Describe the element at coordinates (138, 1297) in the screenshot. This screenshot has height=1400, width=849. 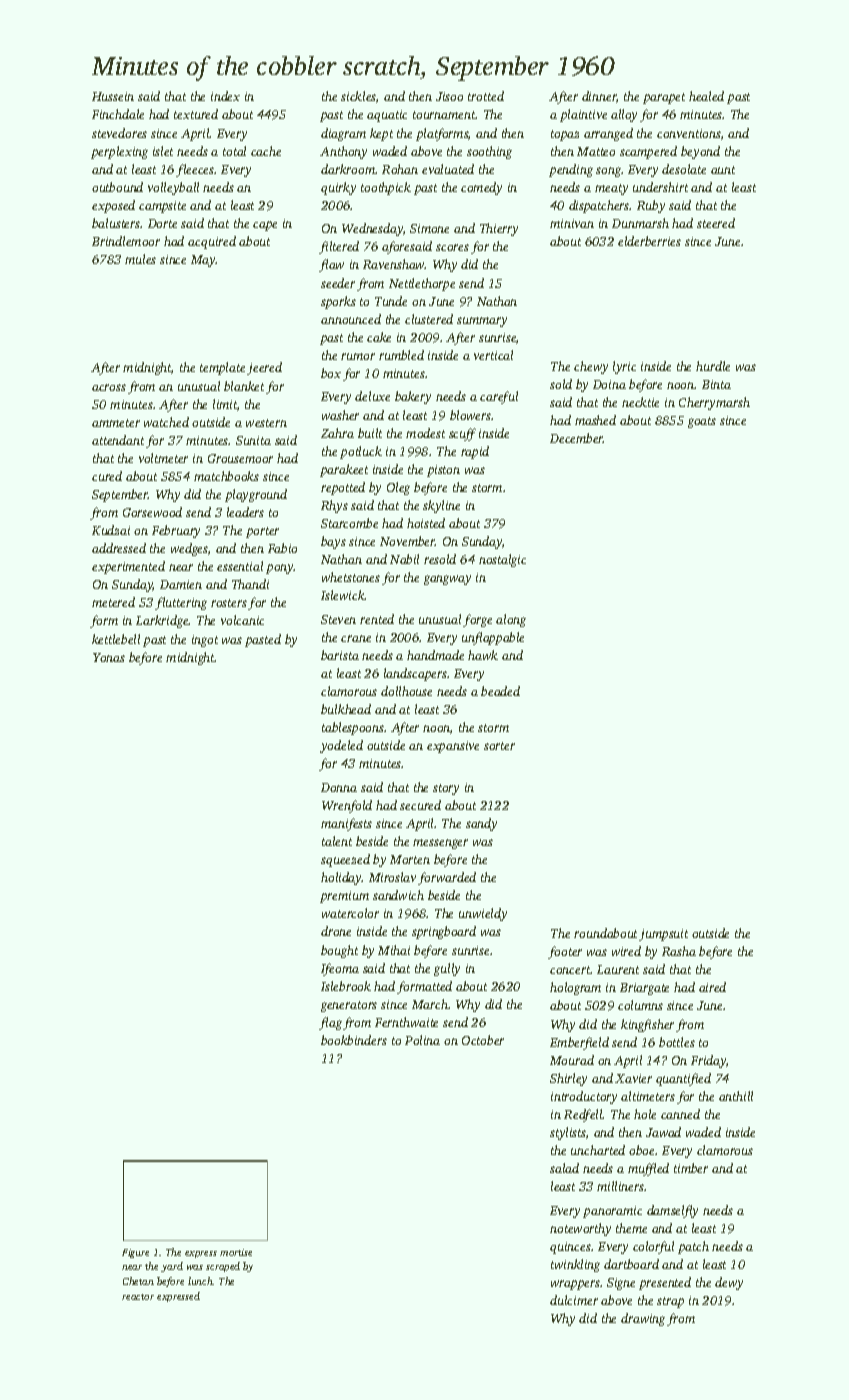
I see `reactor` at that location.
